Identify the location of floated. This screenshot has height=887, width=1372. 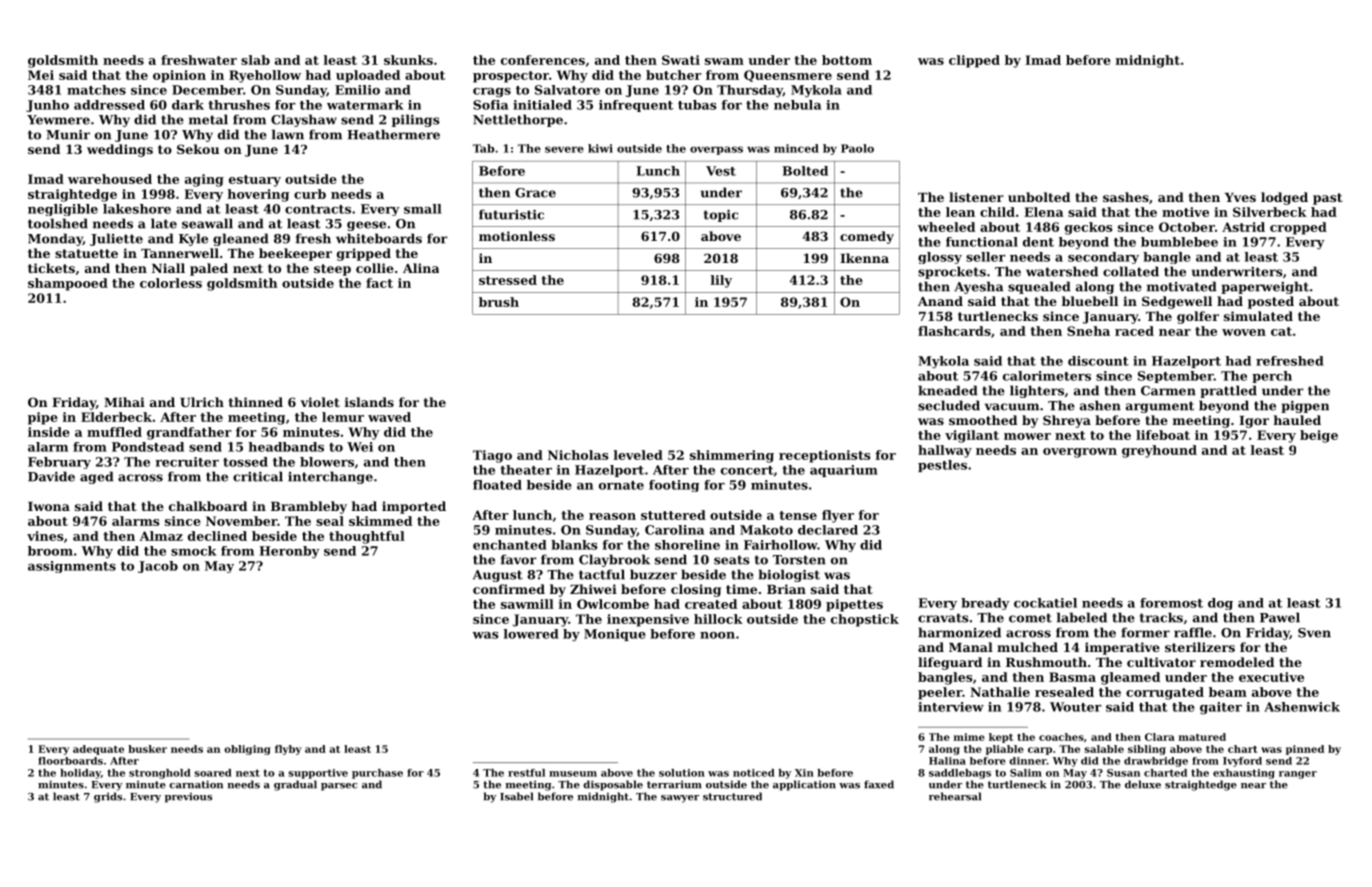
(497, 485).
